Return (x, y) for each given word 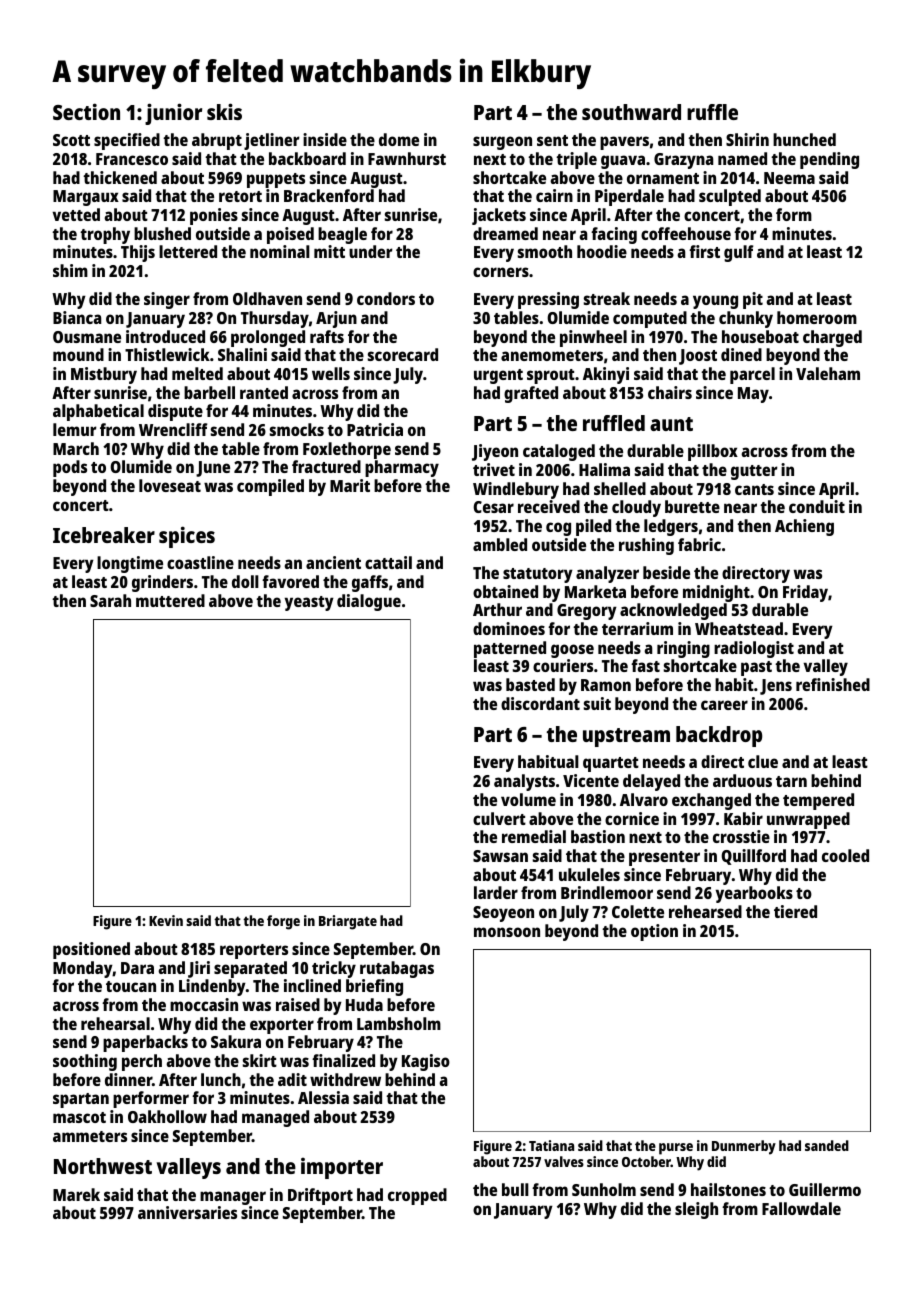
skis (224, 111)
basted (530, 684)
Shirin (747, 139)
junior (173, 114)
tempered (818, 801)
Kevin (166, 920)
